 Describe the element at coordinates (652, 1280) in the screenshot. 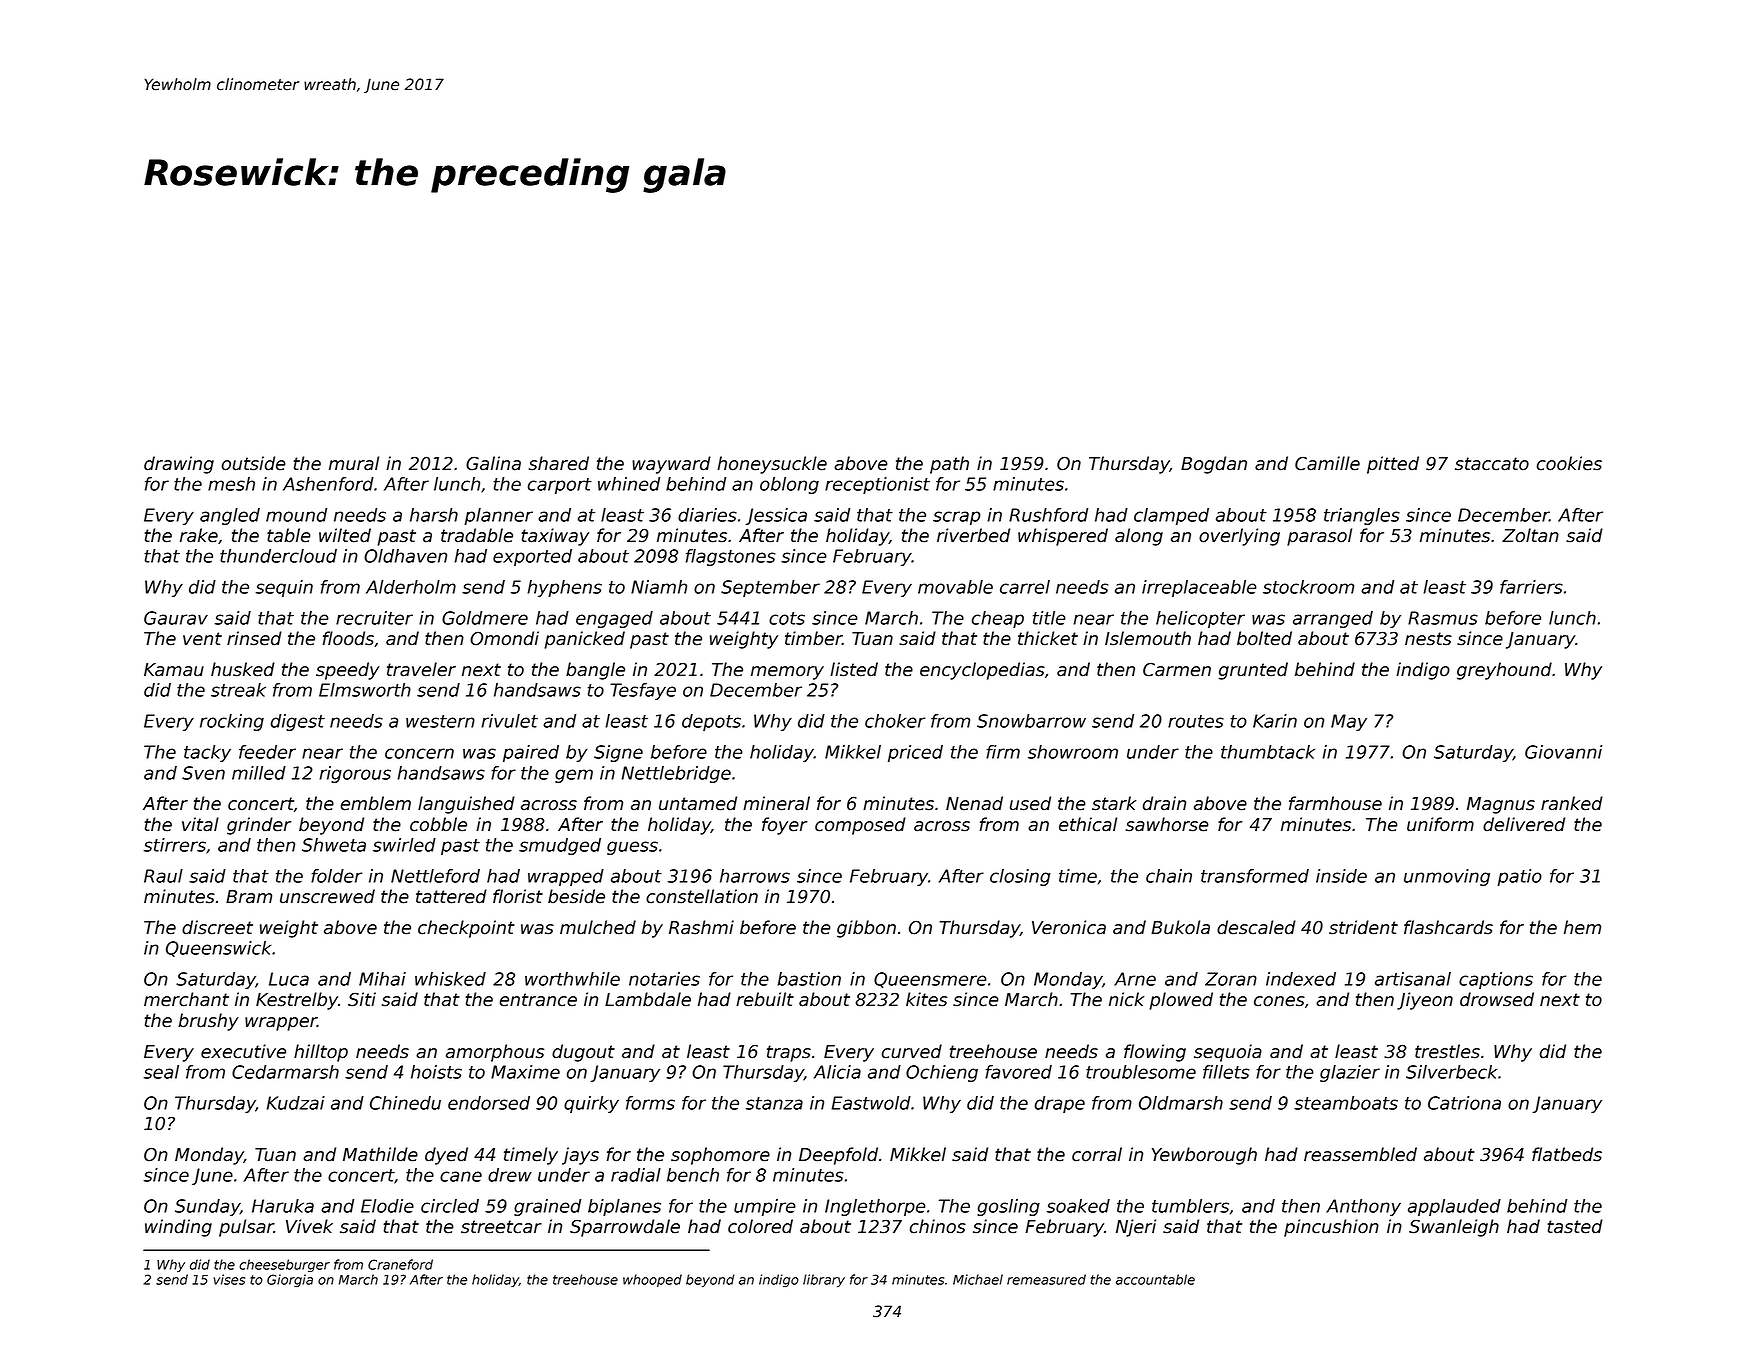

I see `whooped` at that location.
